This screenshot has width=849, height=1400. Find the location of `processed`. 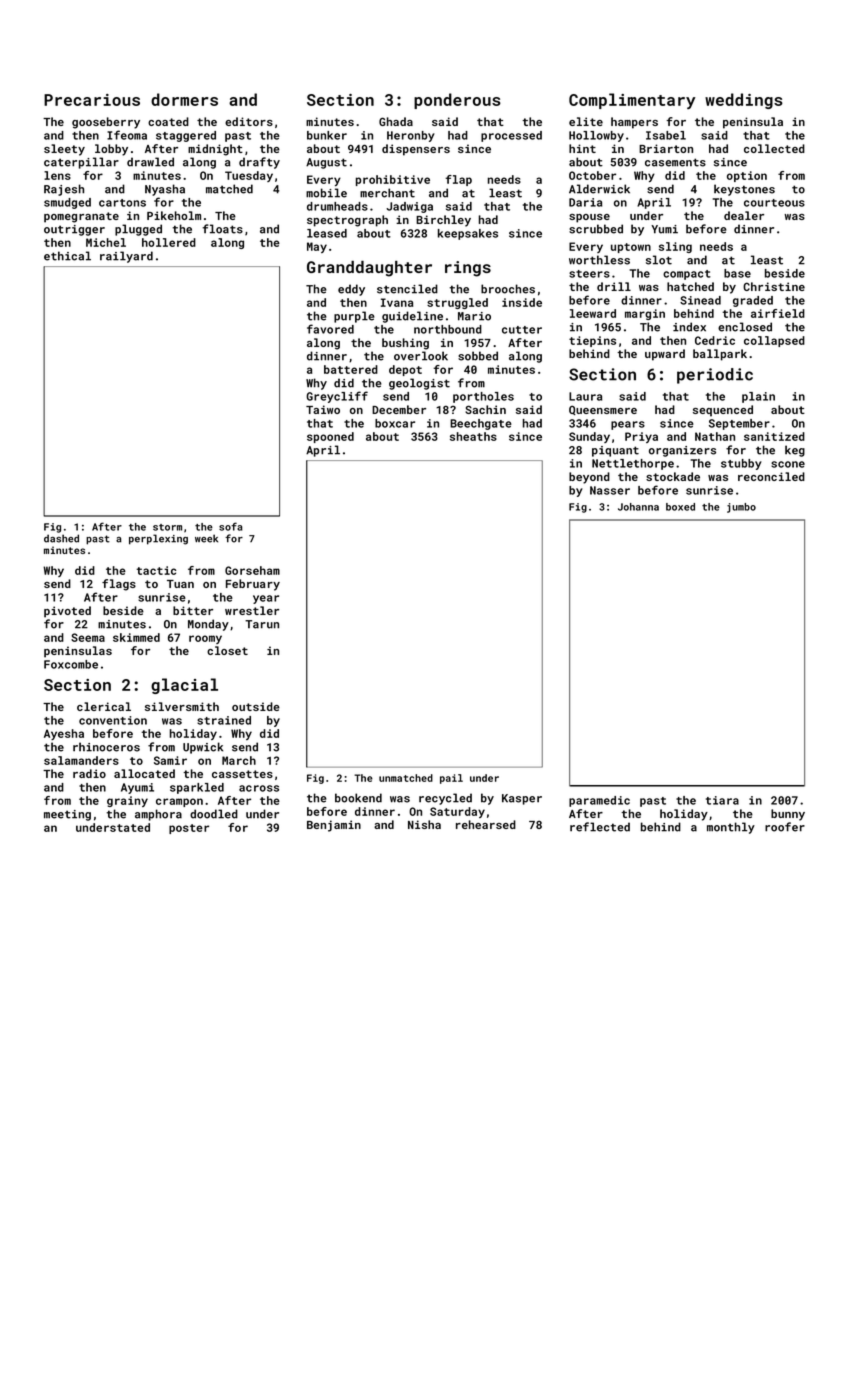

processed is located at coordinates (511, 136).
